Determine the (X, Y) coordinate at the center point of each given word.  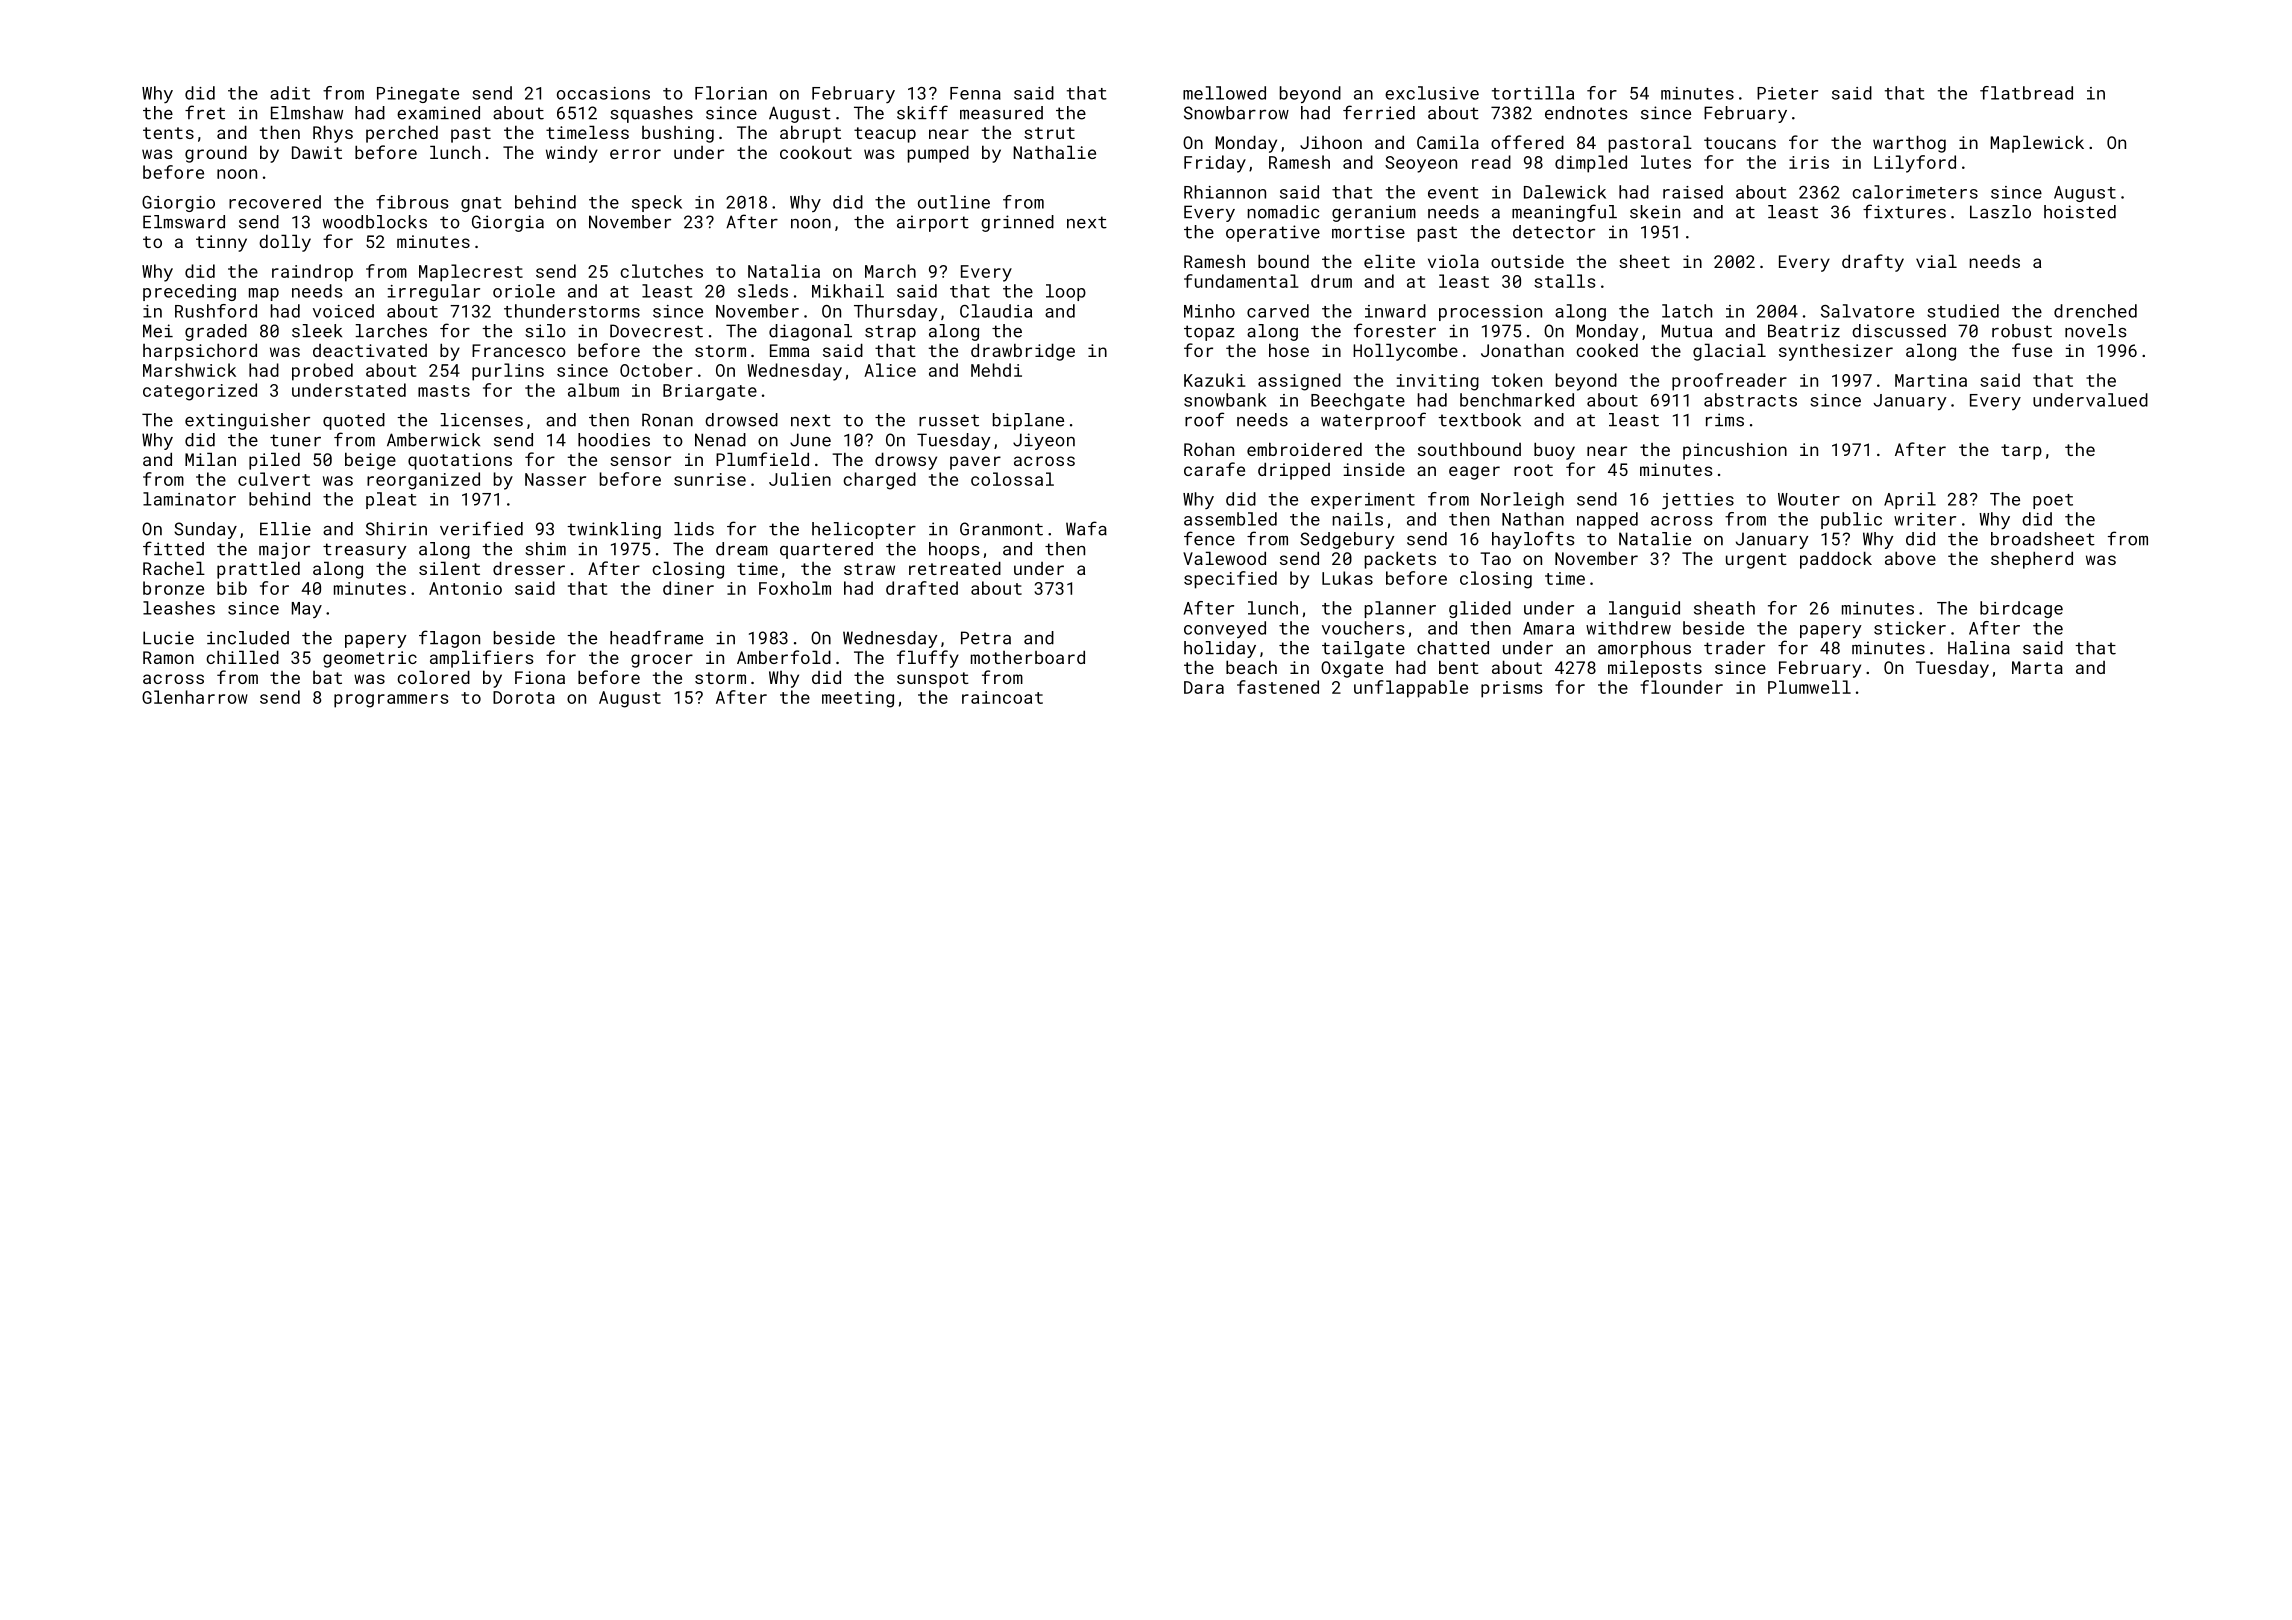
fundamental (1241, 281)
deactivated (370, 350)
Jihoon (1331, 142)
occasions (603, 93)
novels (2096, 331)
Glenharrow (195, 697)
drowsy (906, 461)
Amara (1548, 628)
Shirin (396, 529)
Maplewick (2037, 144)
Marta (2037, 667)
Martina (1931, 380)
